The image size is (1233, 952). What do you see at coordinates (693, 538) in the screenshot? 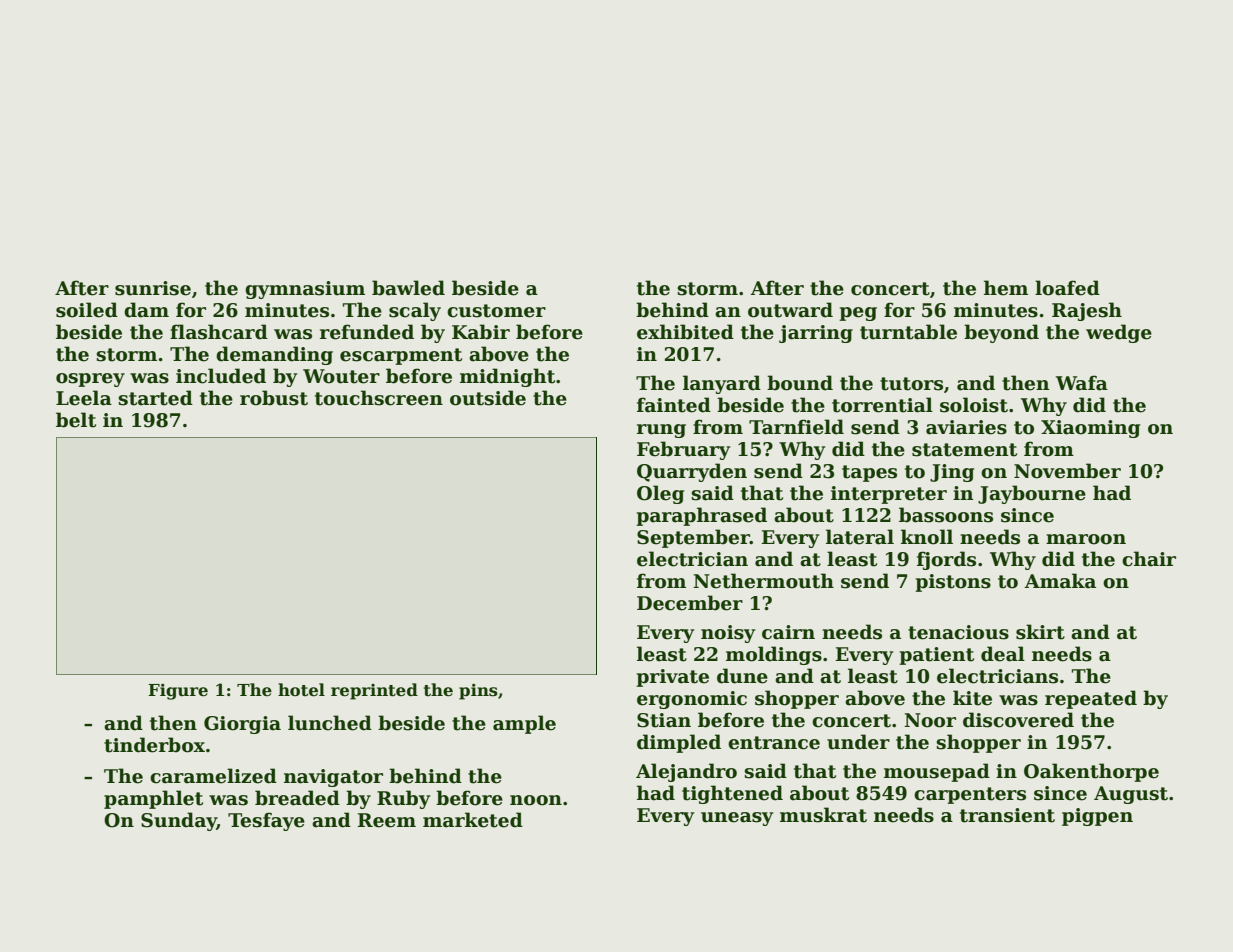
I see `September` at bounding box center [693, 538].
